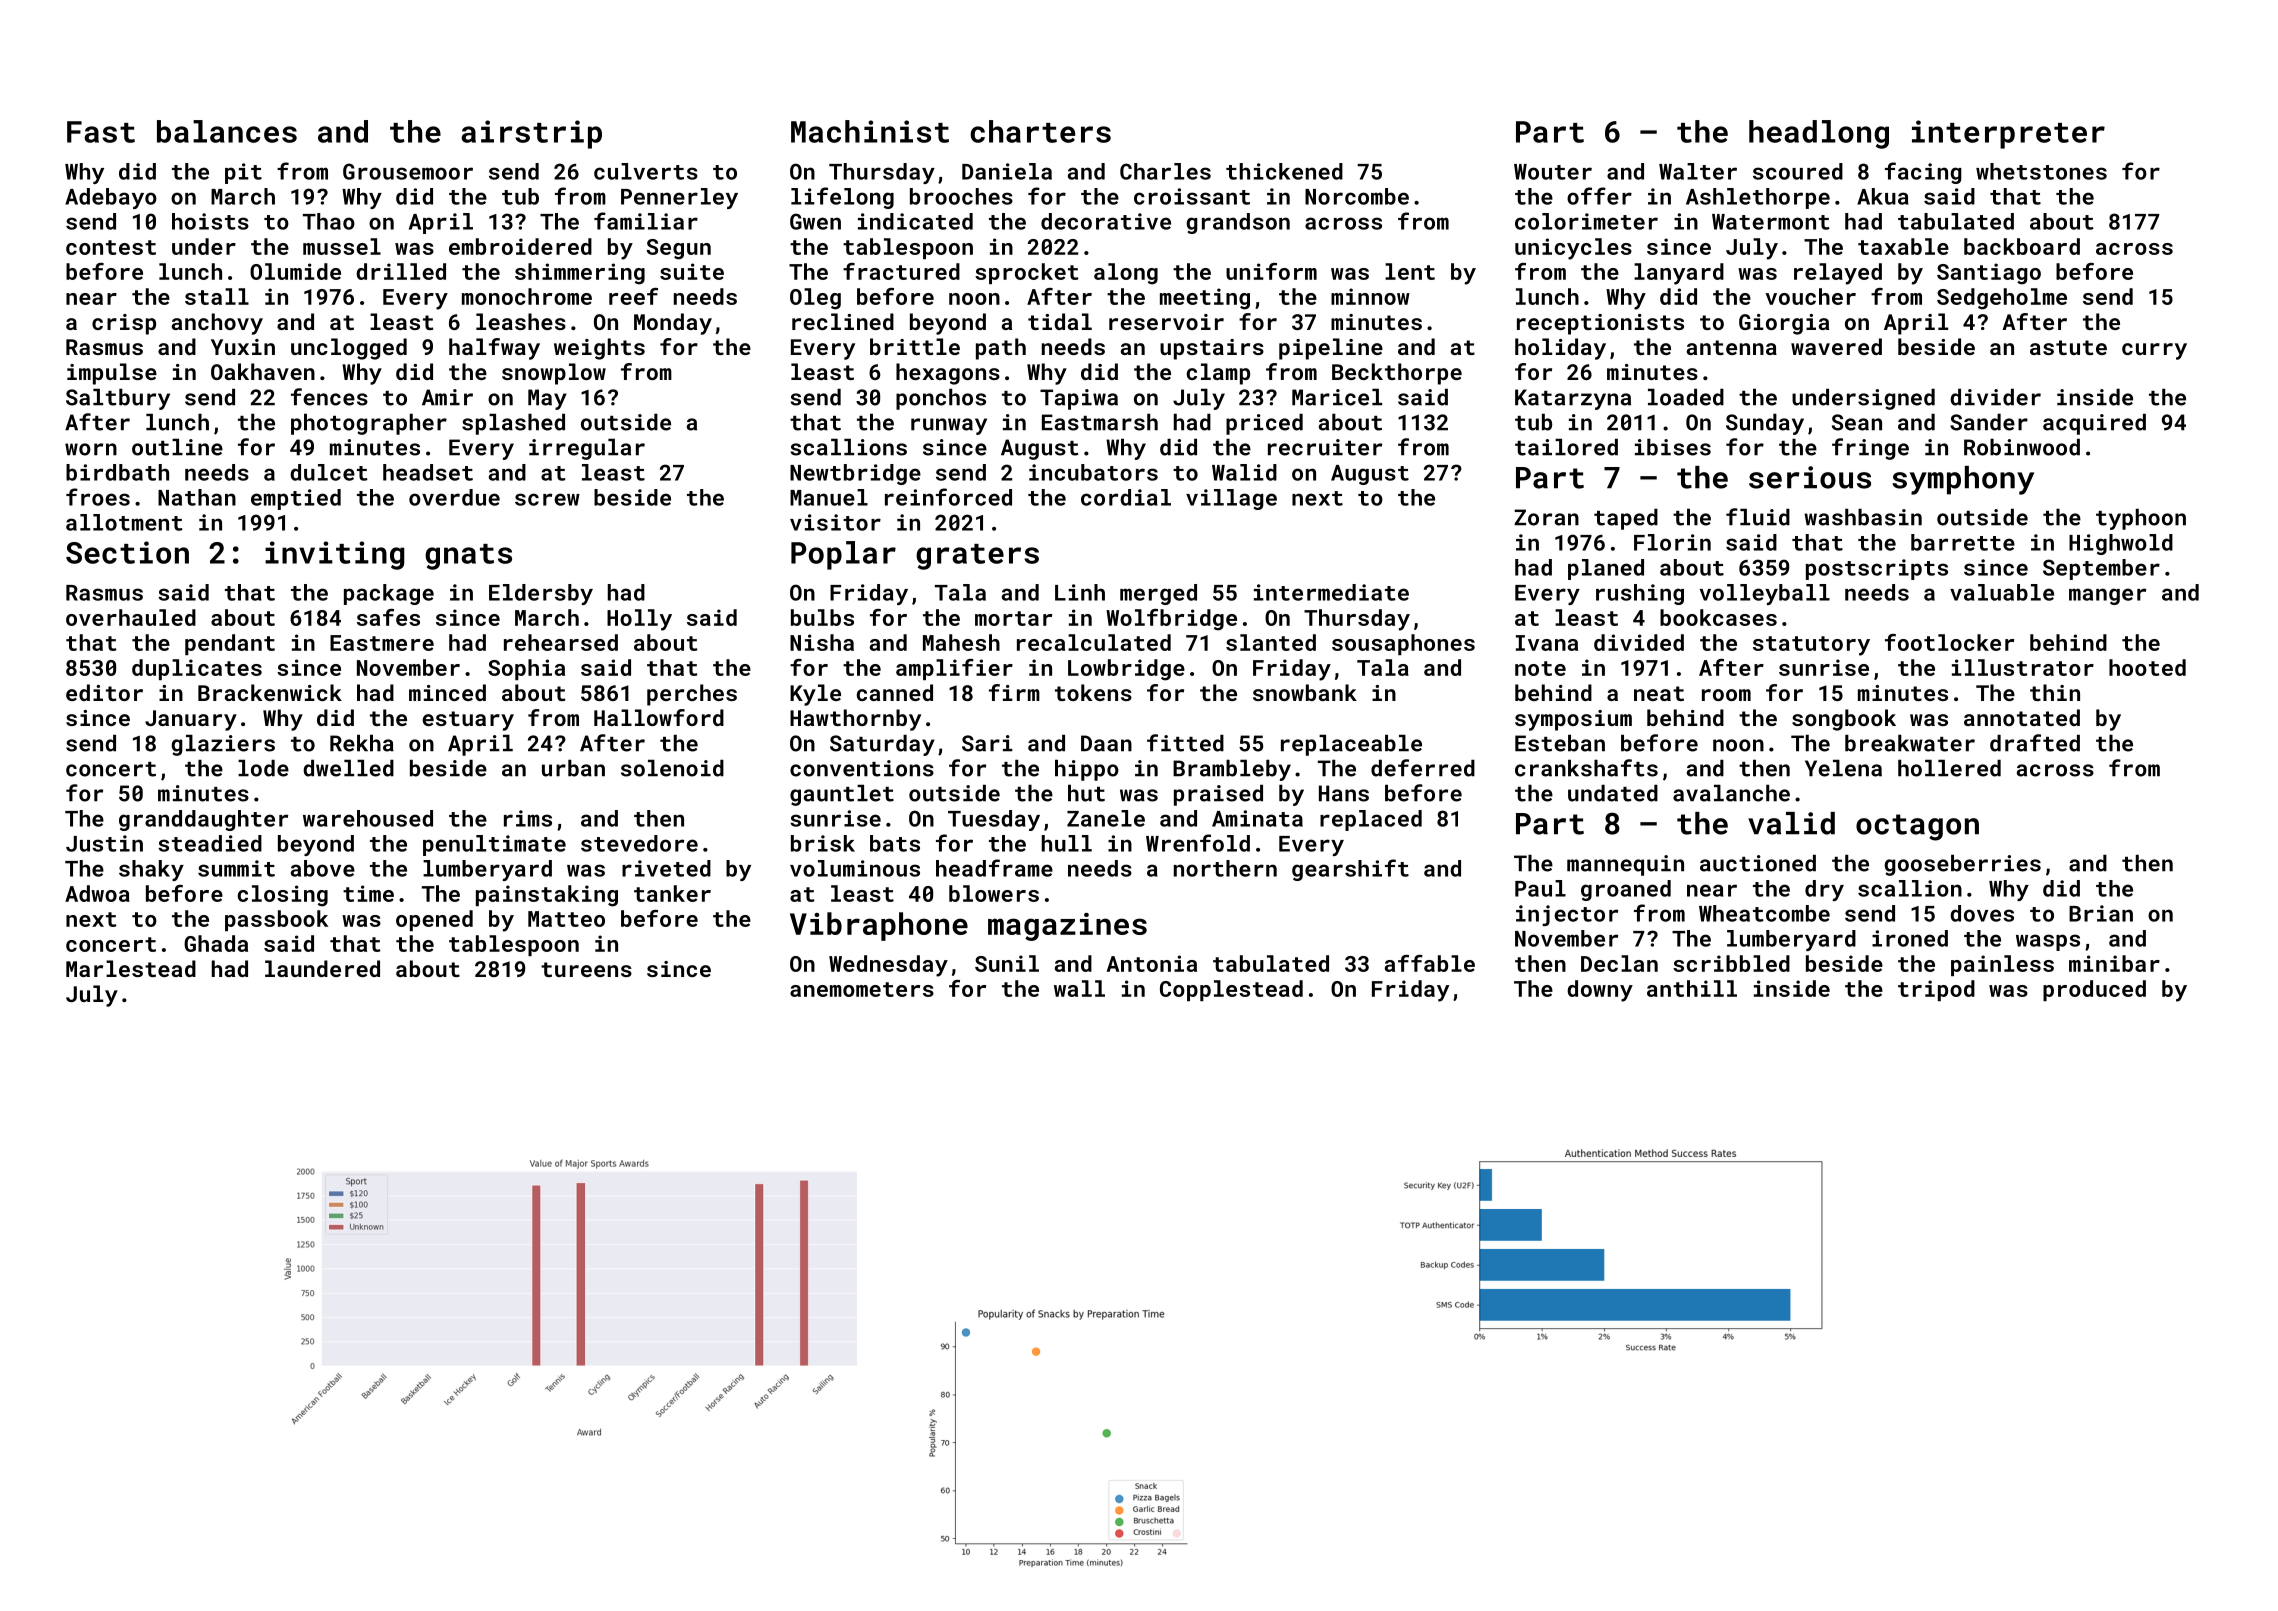 The height and width of the page is (1611, 2278). What do you see at coordinates (1810, 296) in the page?
I see `voucher` at bounding box center [1810, 296].
